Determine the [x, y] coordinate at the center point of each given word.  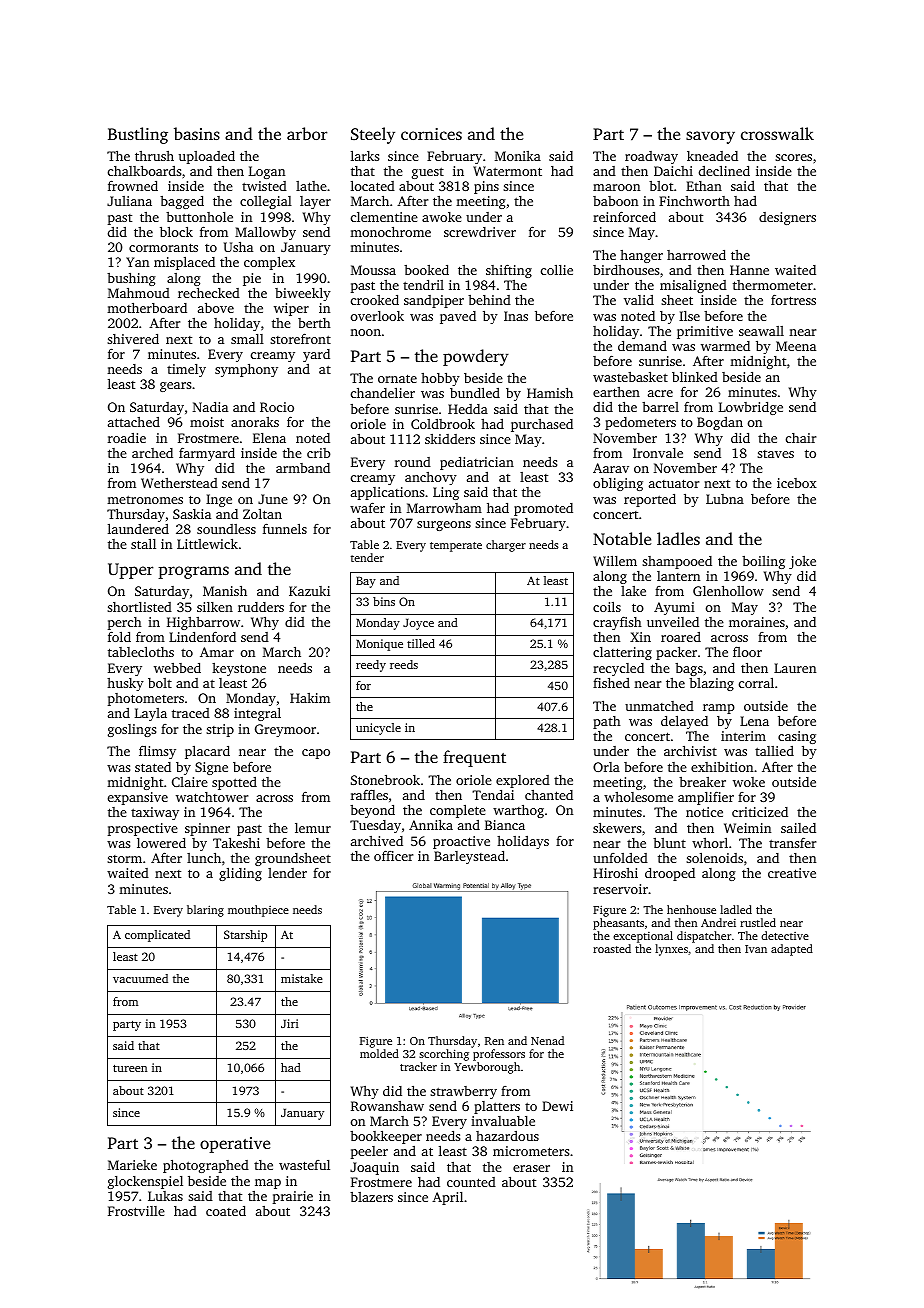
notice [704, 812]
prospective [143, 829]
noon [365, 332]
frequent [474, 758]
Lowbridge [751, 408]
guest [428, 173]
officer [393, 855]
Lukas [165, 1196]
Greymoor [285, 730]
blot [661, 186]
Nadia [210, 407]
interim [743, 736]
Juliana [129, 201]
